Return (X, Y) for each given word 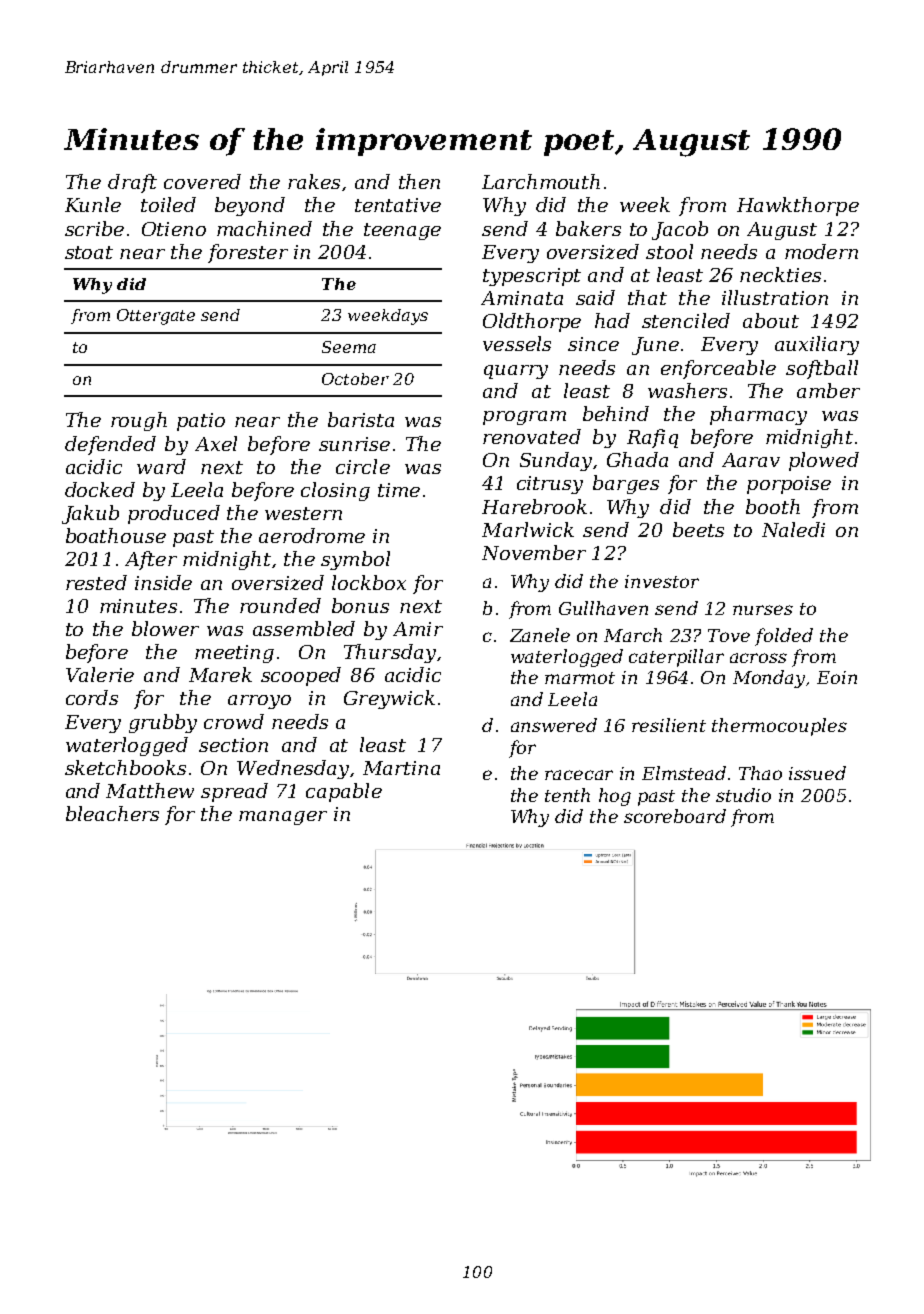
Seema (349, 347)
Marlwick (528, 529)
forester (248, 253)
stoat (89, 252)
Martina (401, 768)
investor (662, 581)
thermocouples (779, 727)
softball (822, 369)
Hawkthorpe (798, 206)
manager (283, 818)
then (419, 181)
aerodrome (312, 535)
